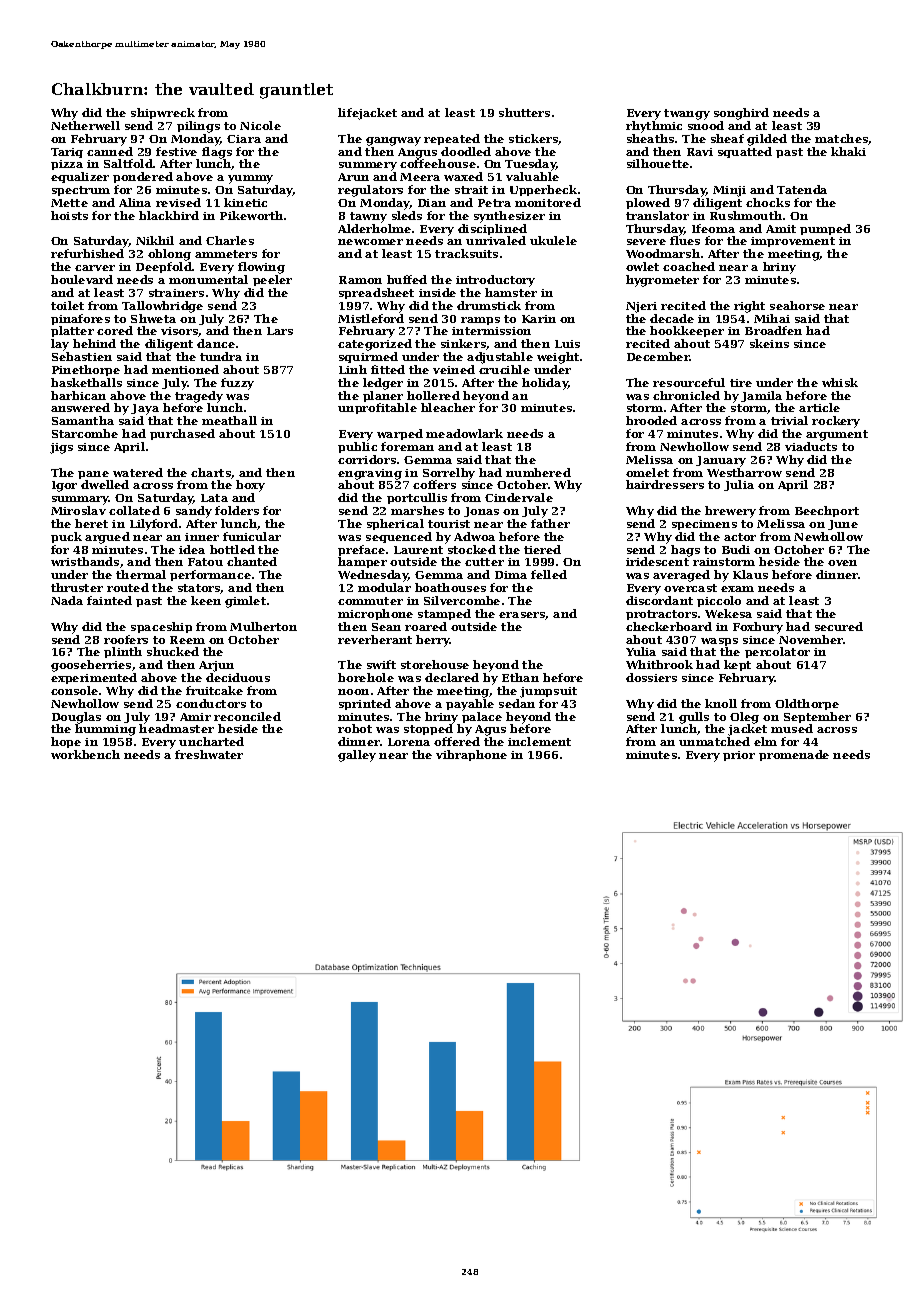  I want to click on gangway, so click(393, 141).
